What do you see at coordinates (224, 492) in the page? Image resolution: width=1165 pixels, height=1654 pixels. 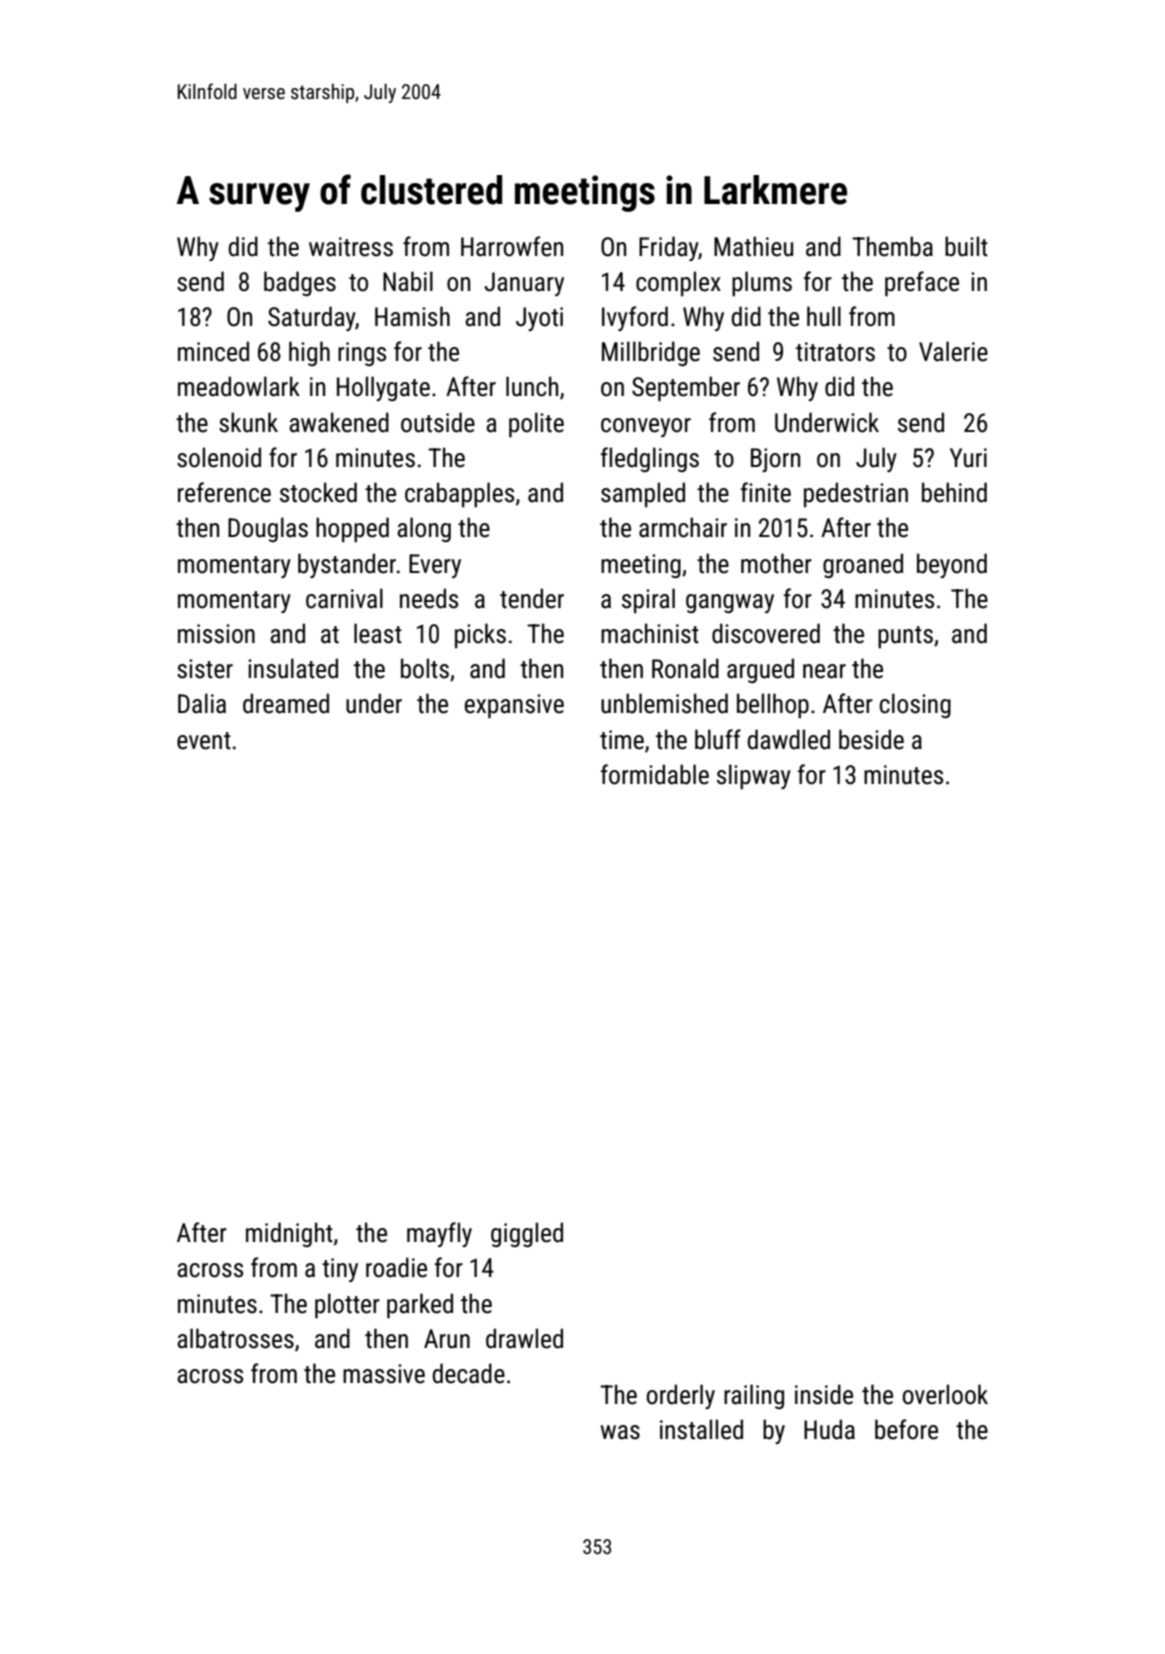 I see `reference` at bounding box center [224, 492].
